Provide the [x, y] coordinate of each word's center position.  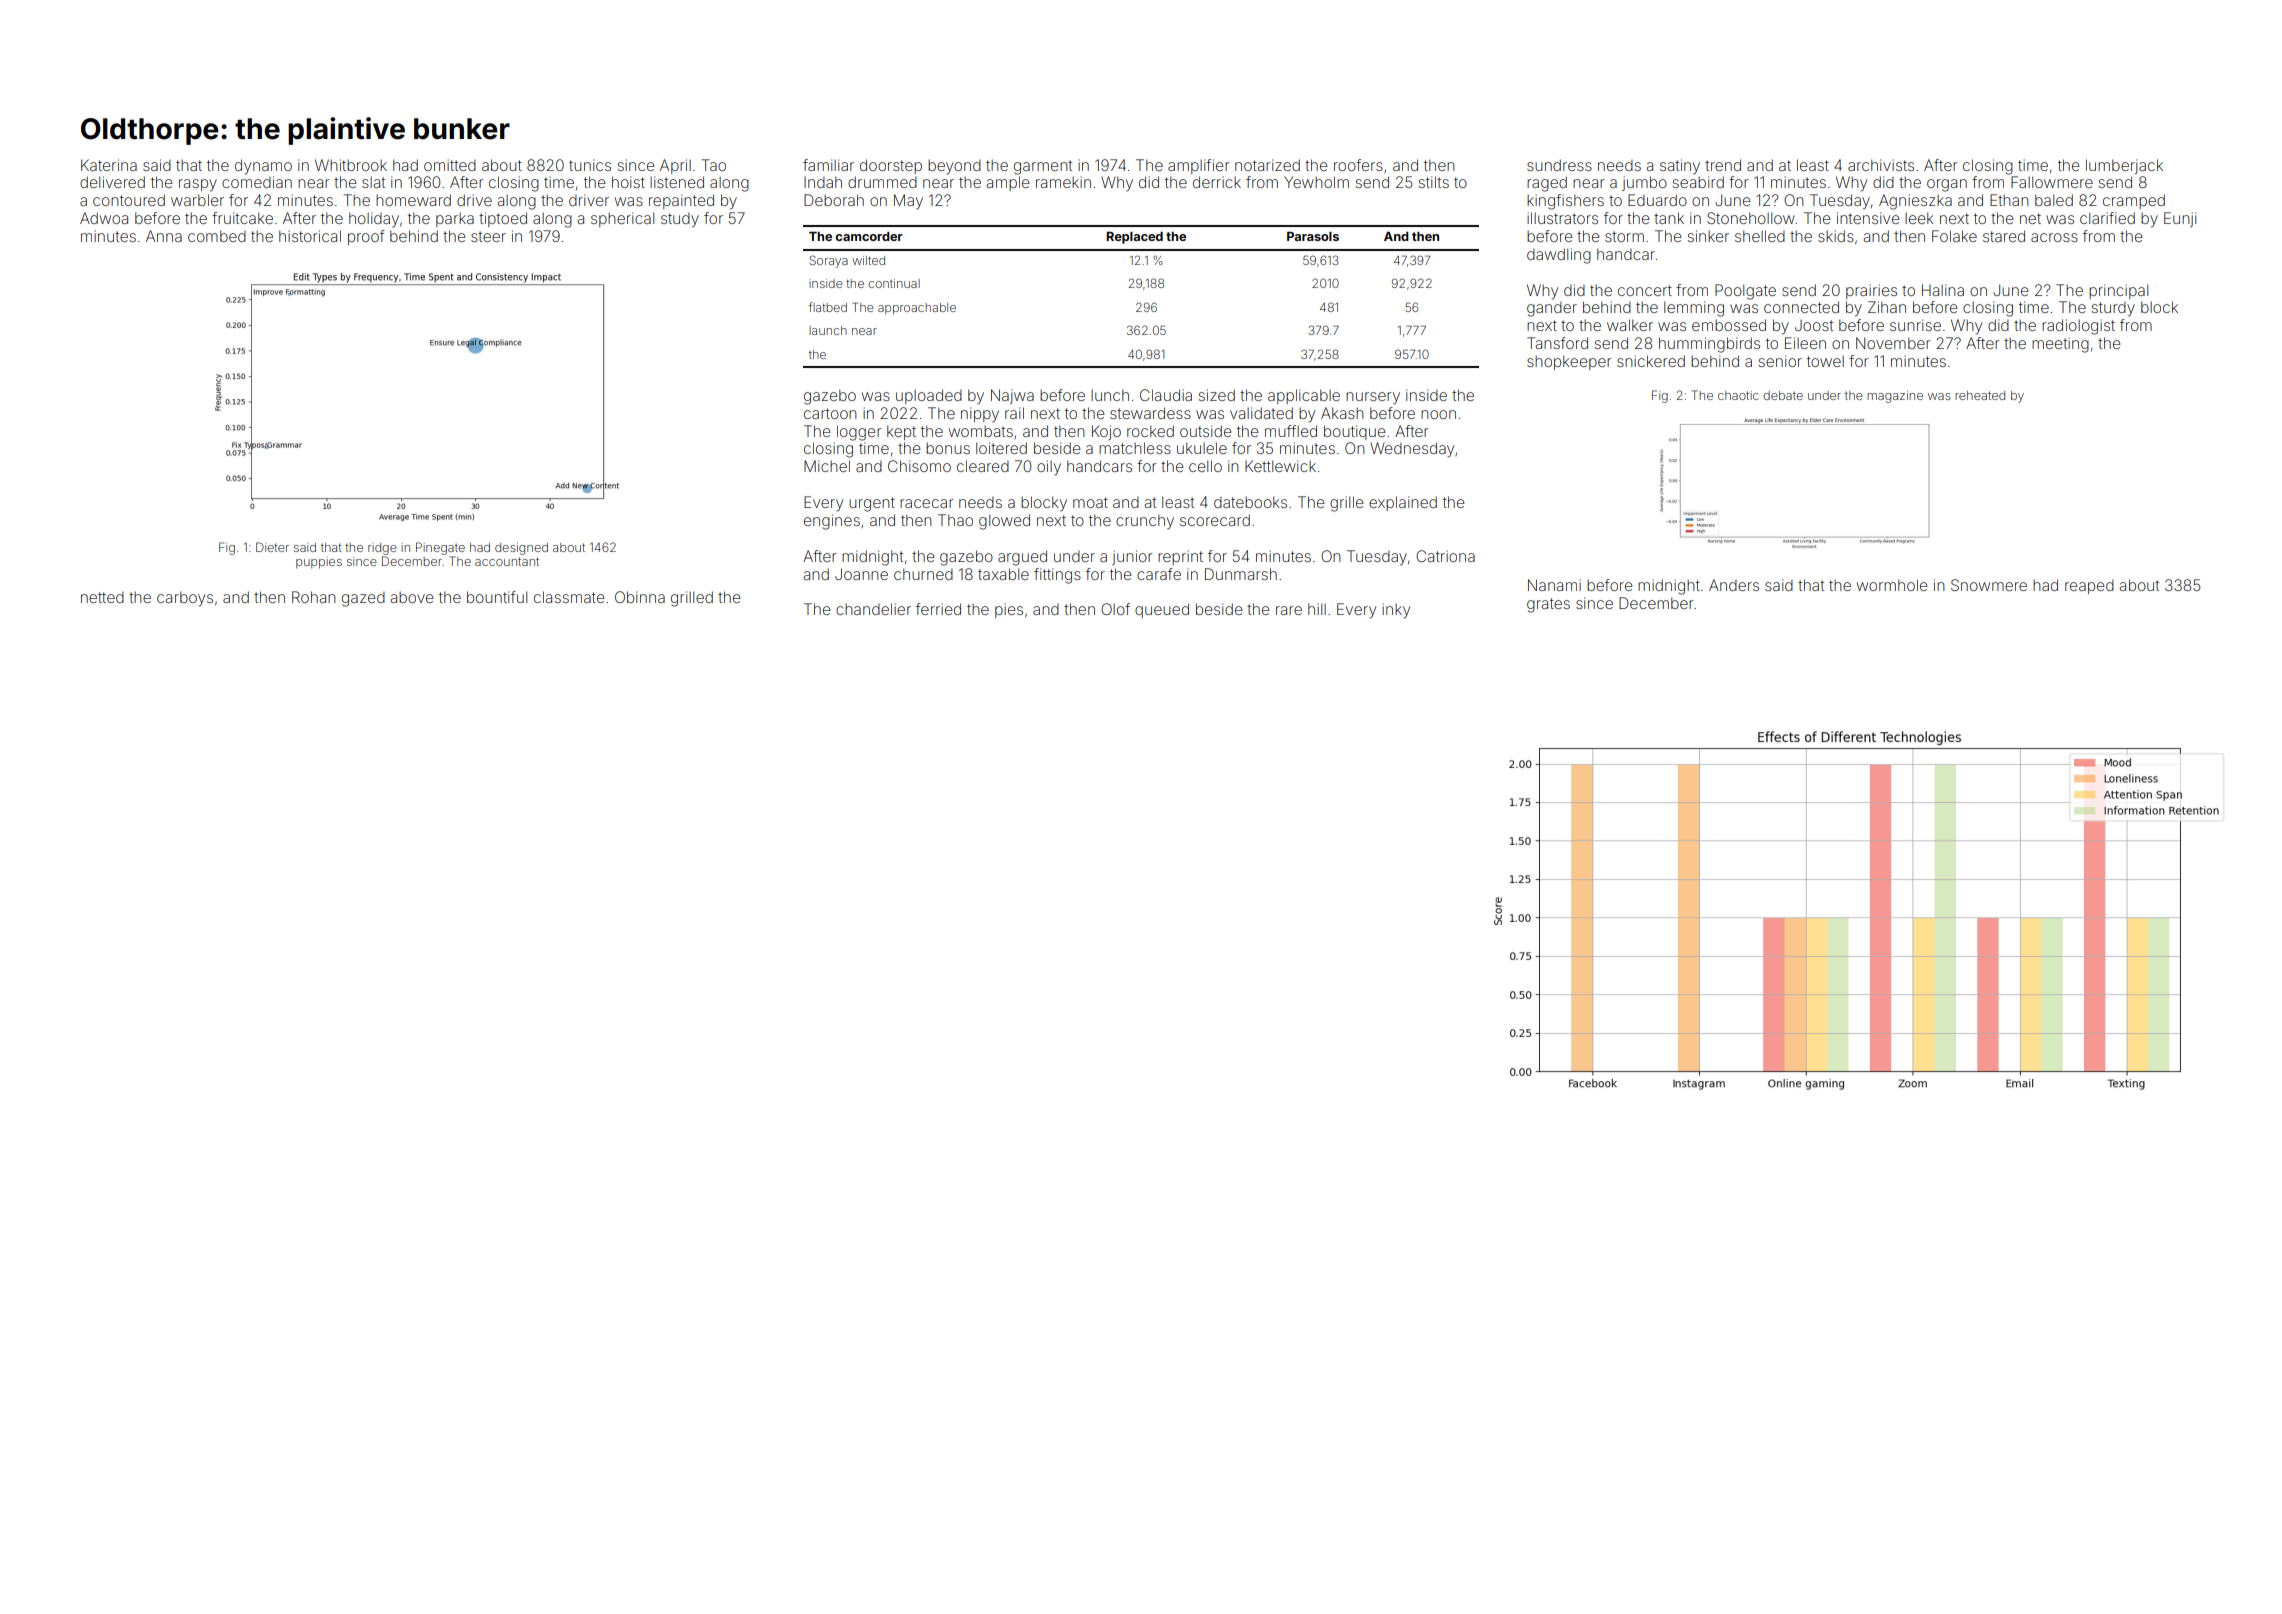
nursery [1373, 398]
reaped [2089, 587]
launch [828, 330]
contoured [129, 200]
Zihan [1887, 307]
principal [2118, 291]
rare [1289, 610]
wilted [868, 260]
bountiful [497, 597]
